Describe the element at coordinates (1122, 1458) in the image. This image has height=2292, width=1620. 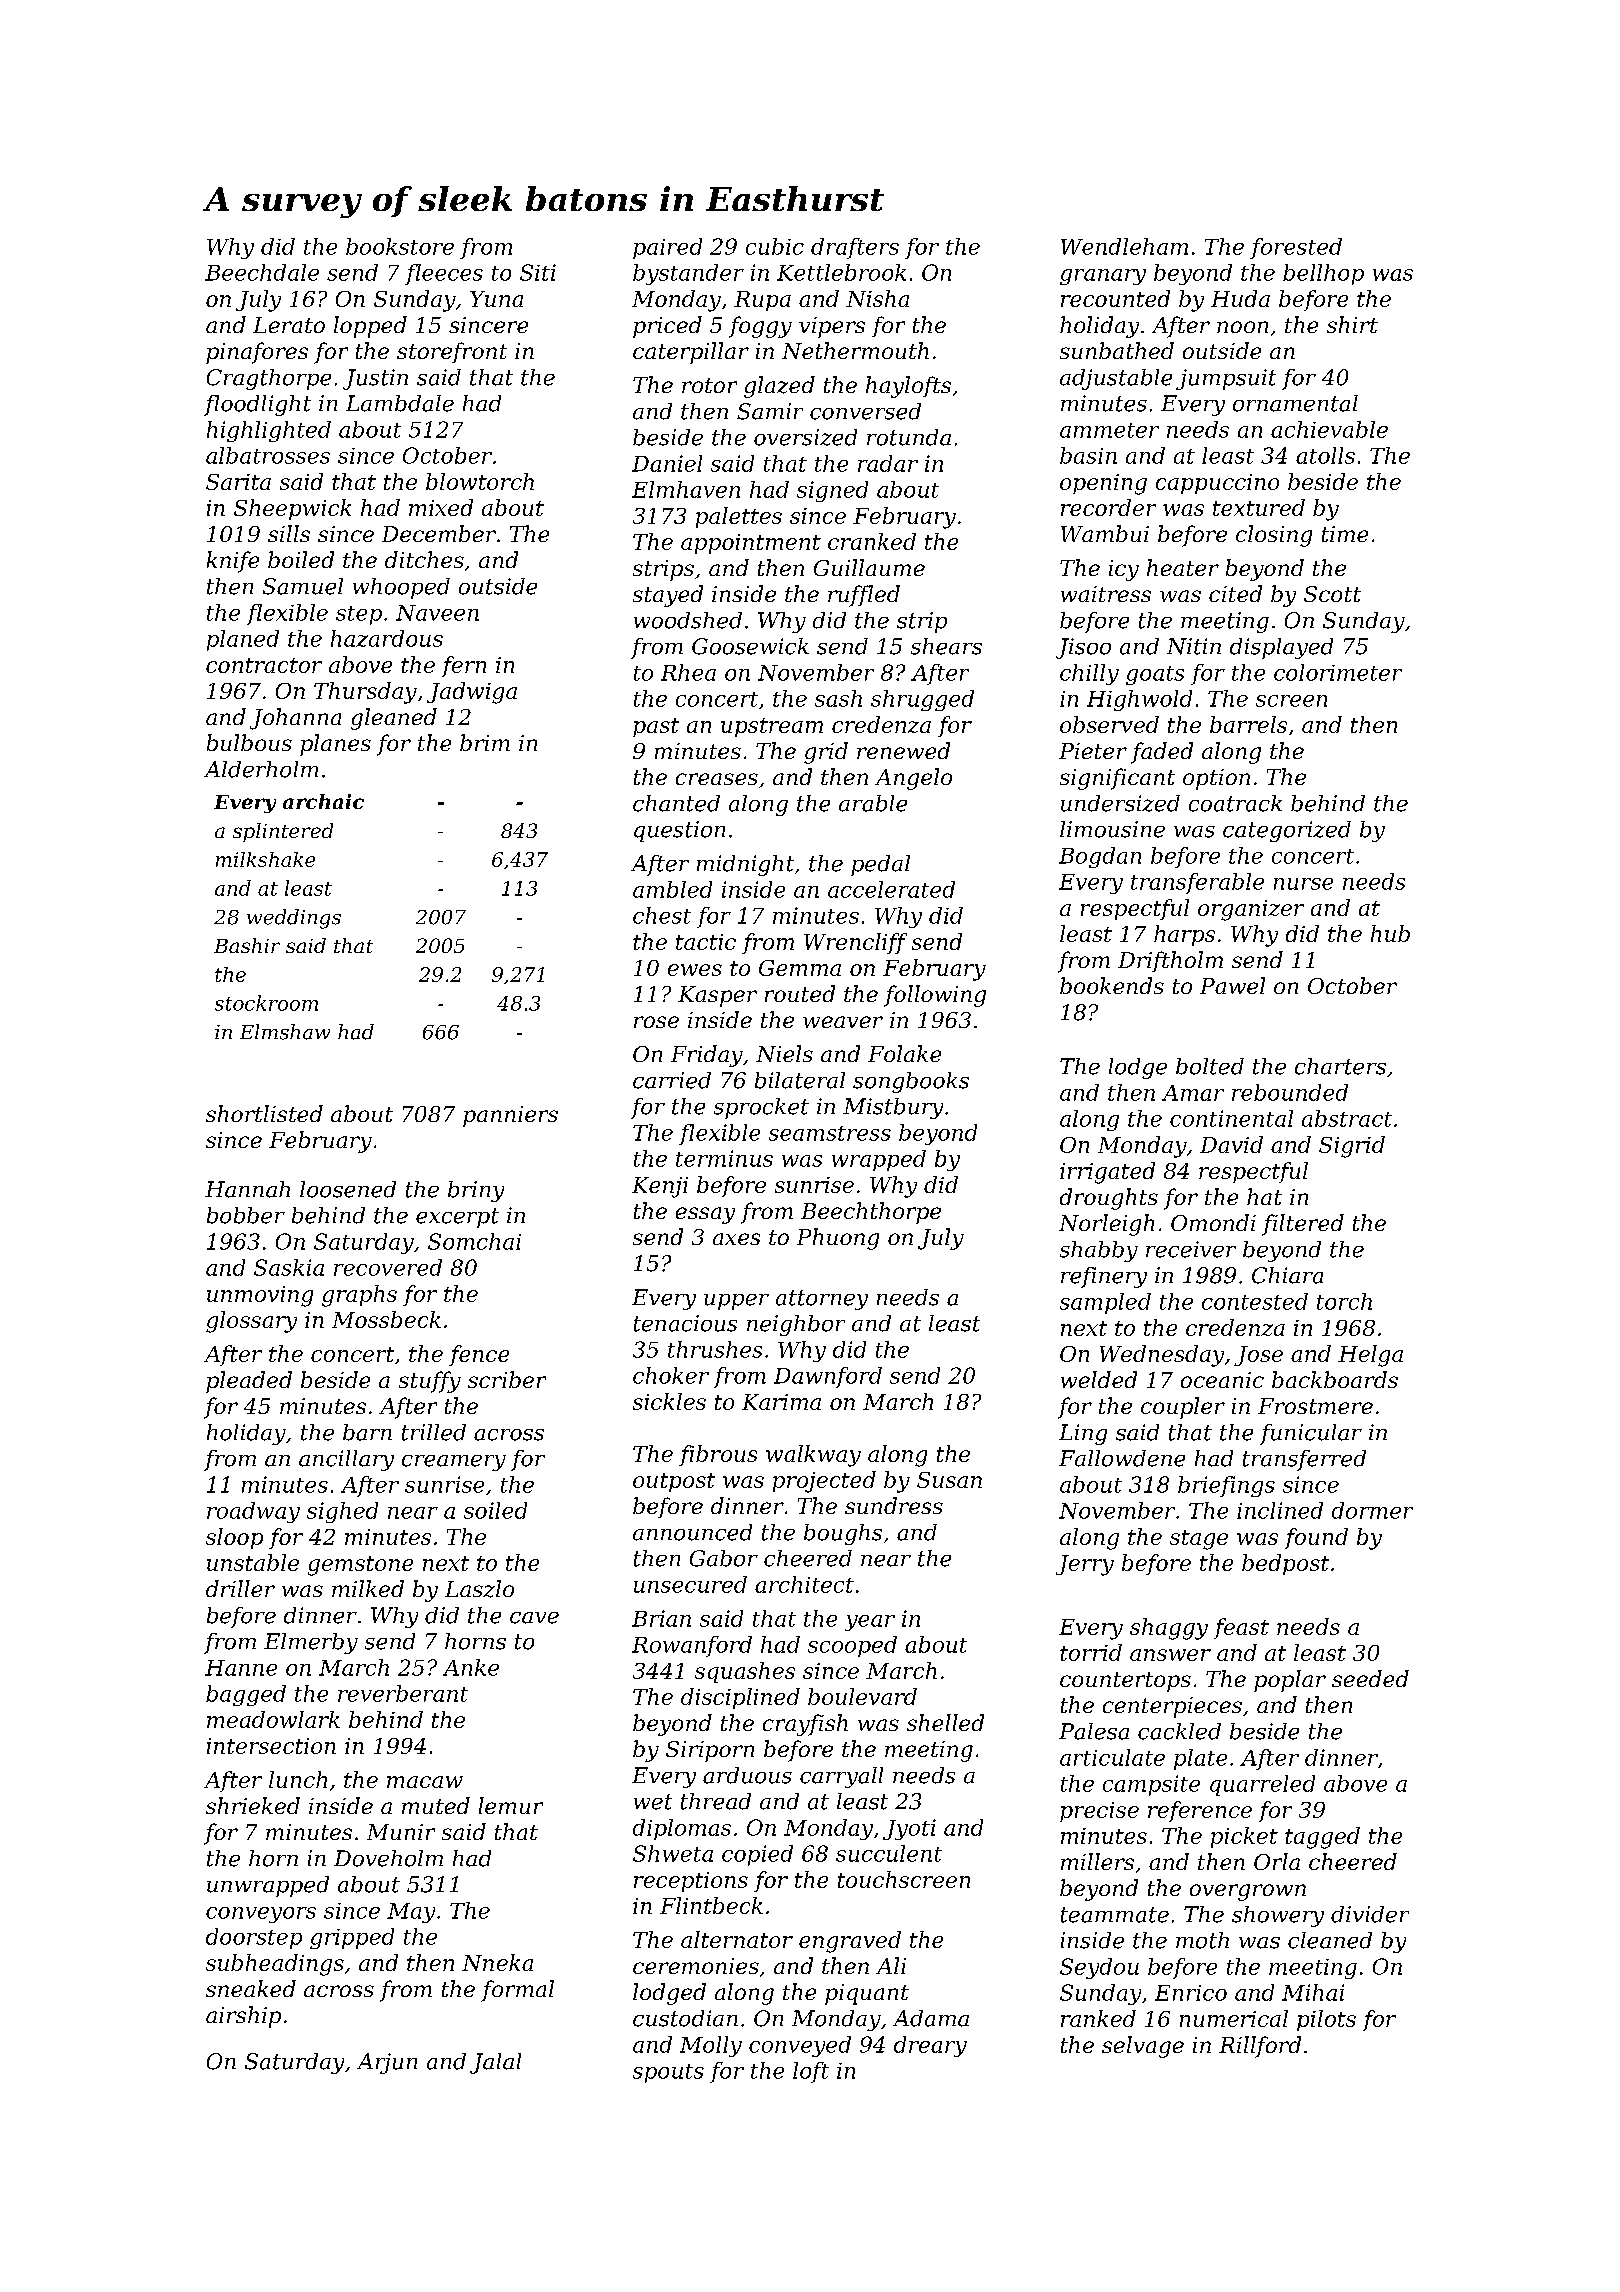
I see `Fallowdene` at that location.
